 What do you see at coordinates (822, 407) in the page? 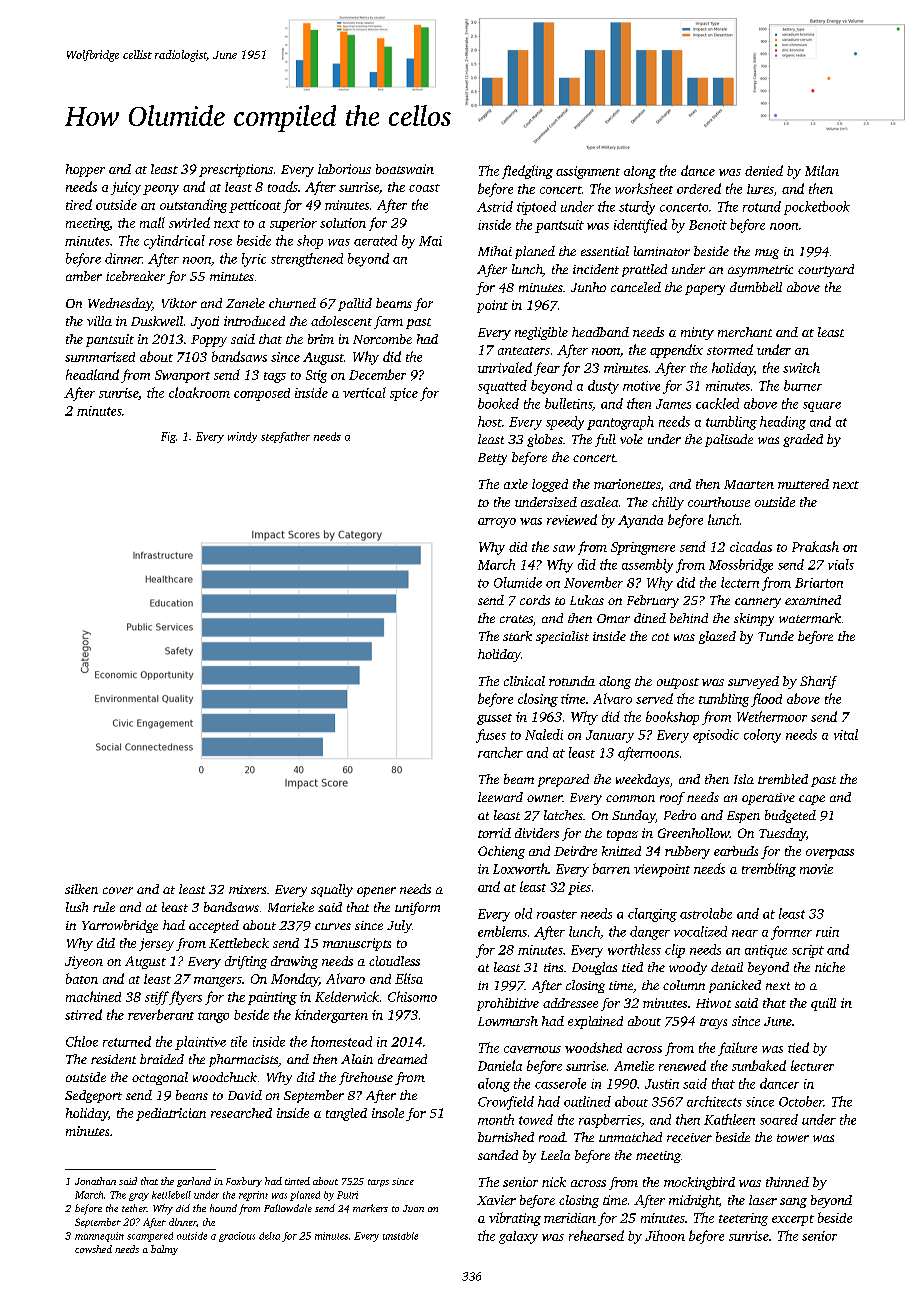
I see `square` at bounding box center [822, 407].
